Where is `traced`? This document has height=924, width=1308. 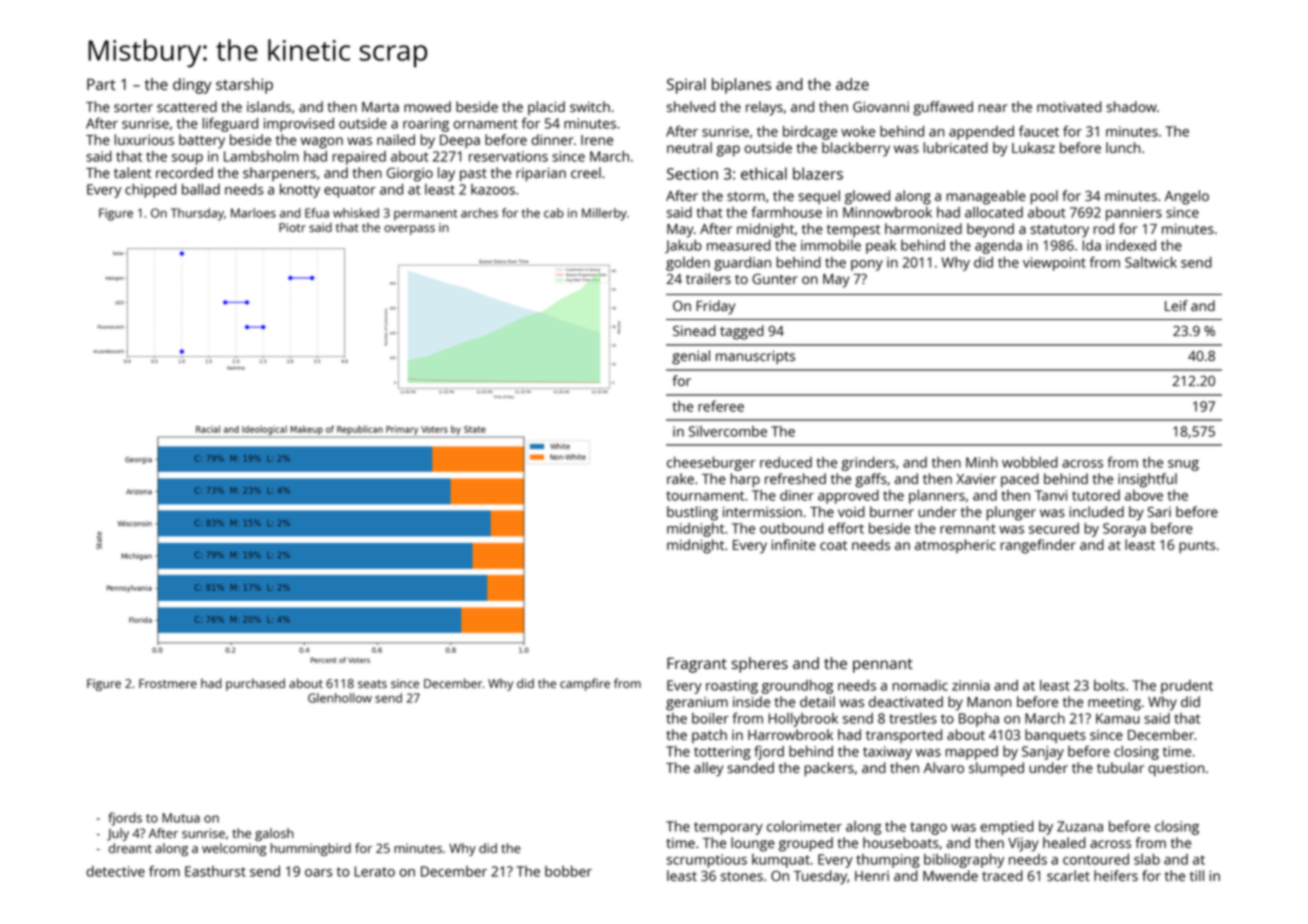
traced is located at coordinates (1002, 875).
